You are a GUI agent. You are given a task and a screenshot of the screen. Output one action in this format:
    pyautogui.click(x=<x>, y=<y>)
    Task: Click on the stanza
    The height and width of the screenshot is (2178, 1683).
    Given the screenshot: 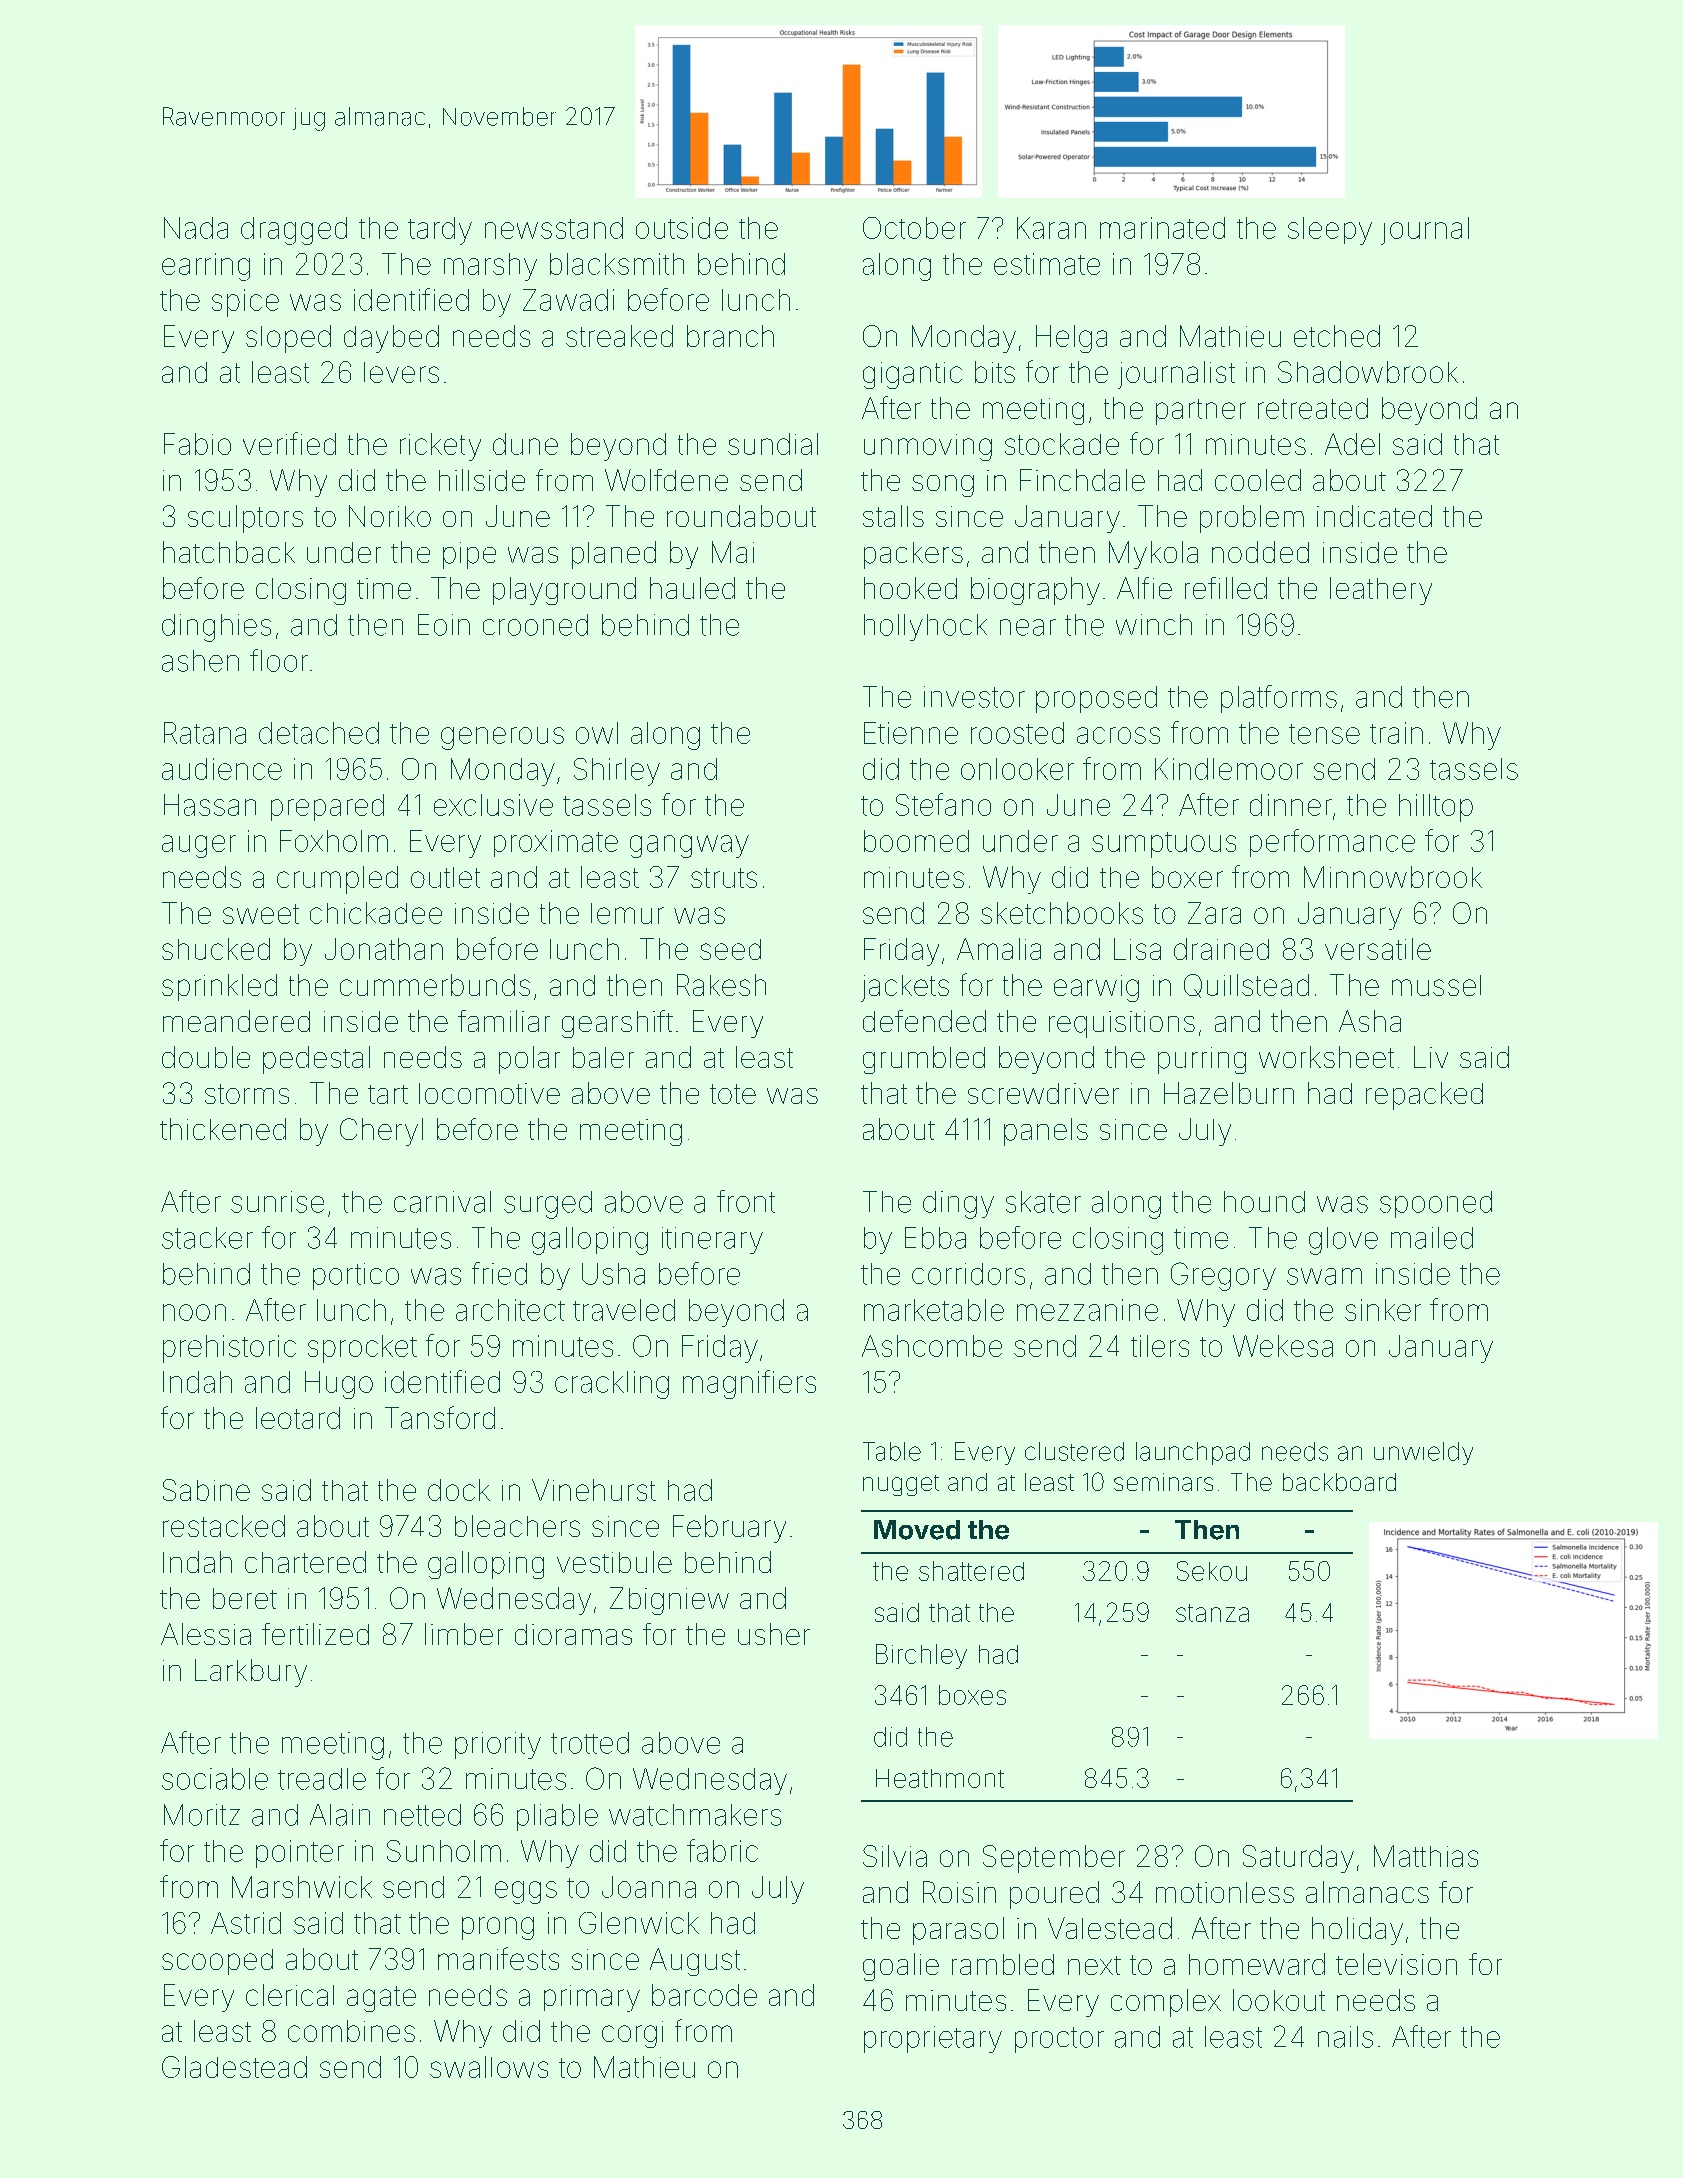 What is the action you would take?
    pyautogui.click(x=1212, y=1613)
